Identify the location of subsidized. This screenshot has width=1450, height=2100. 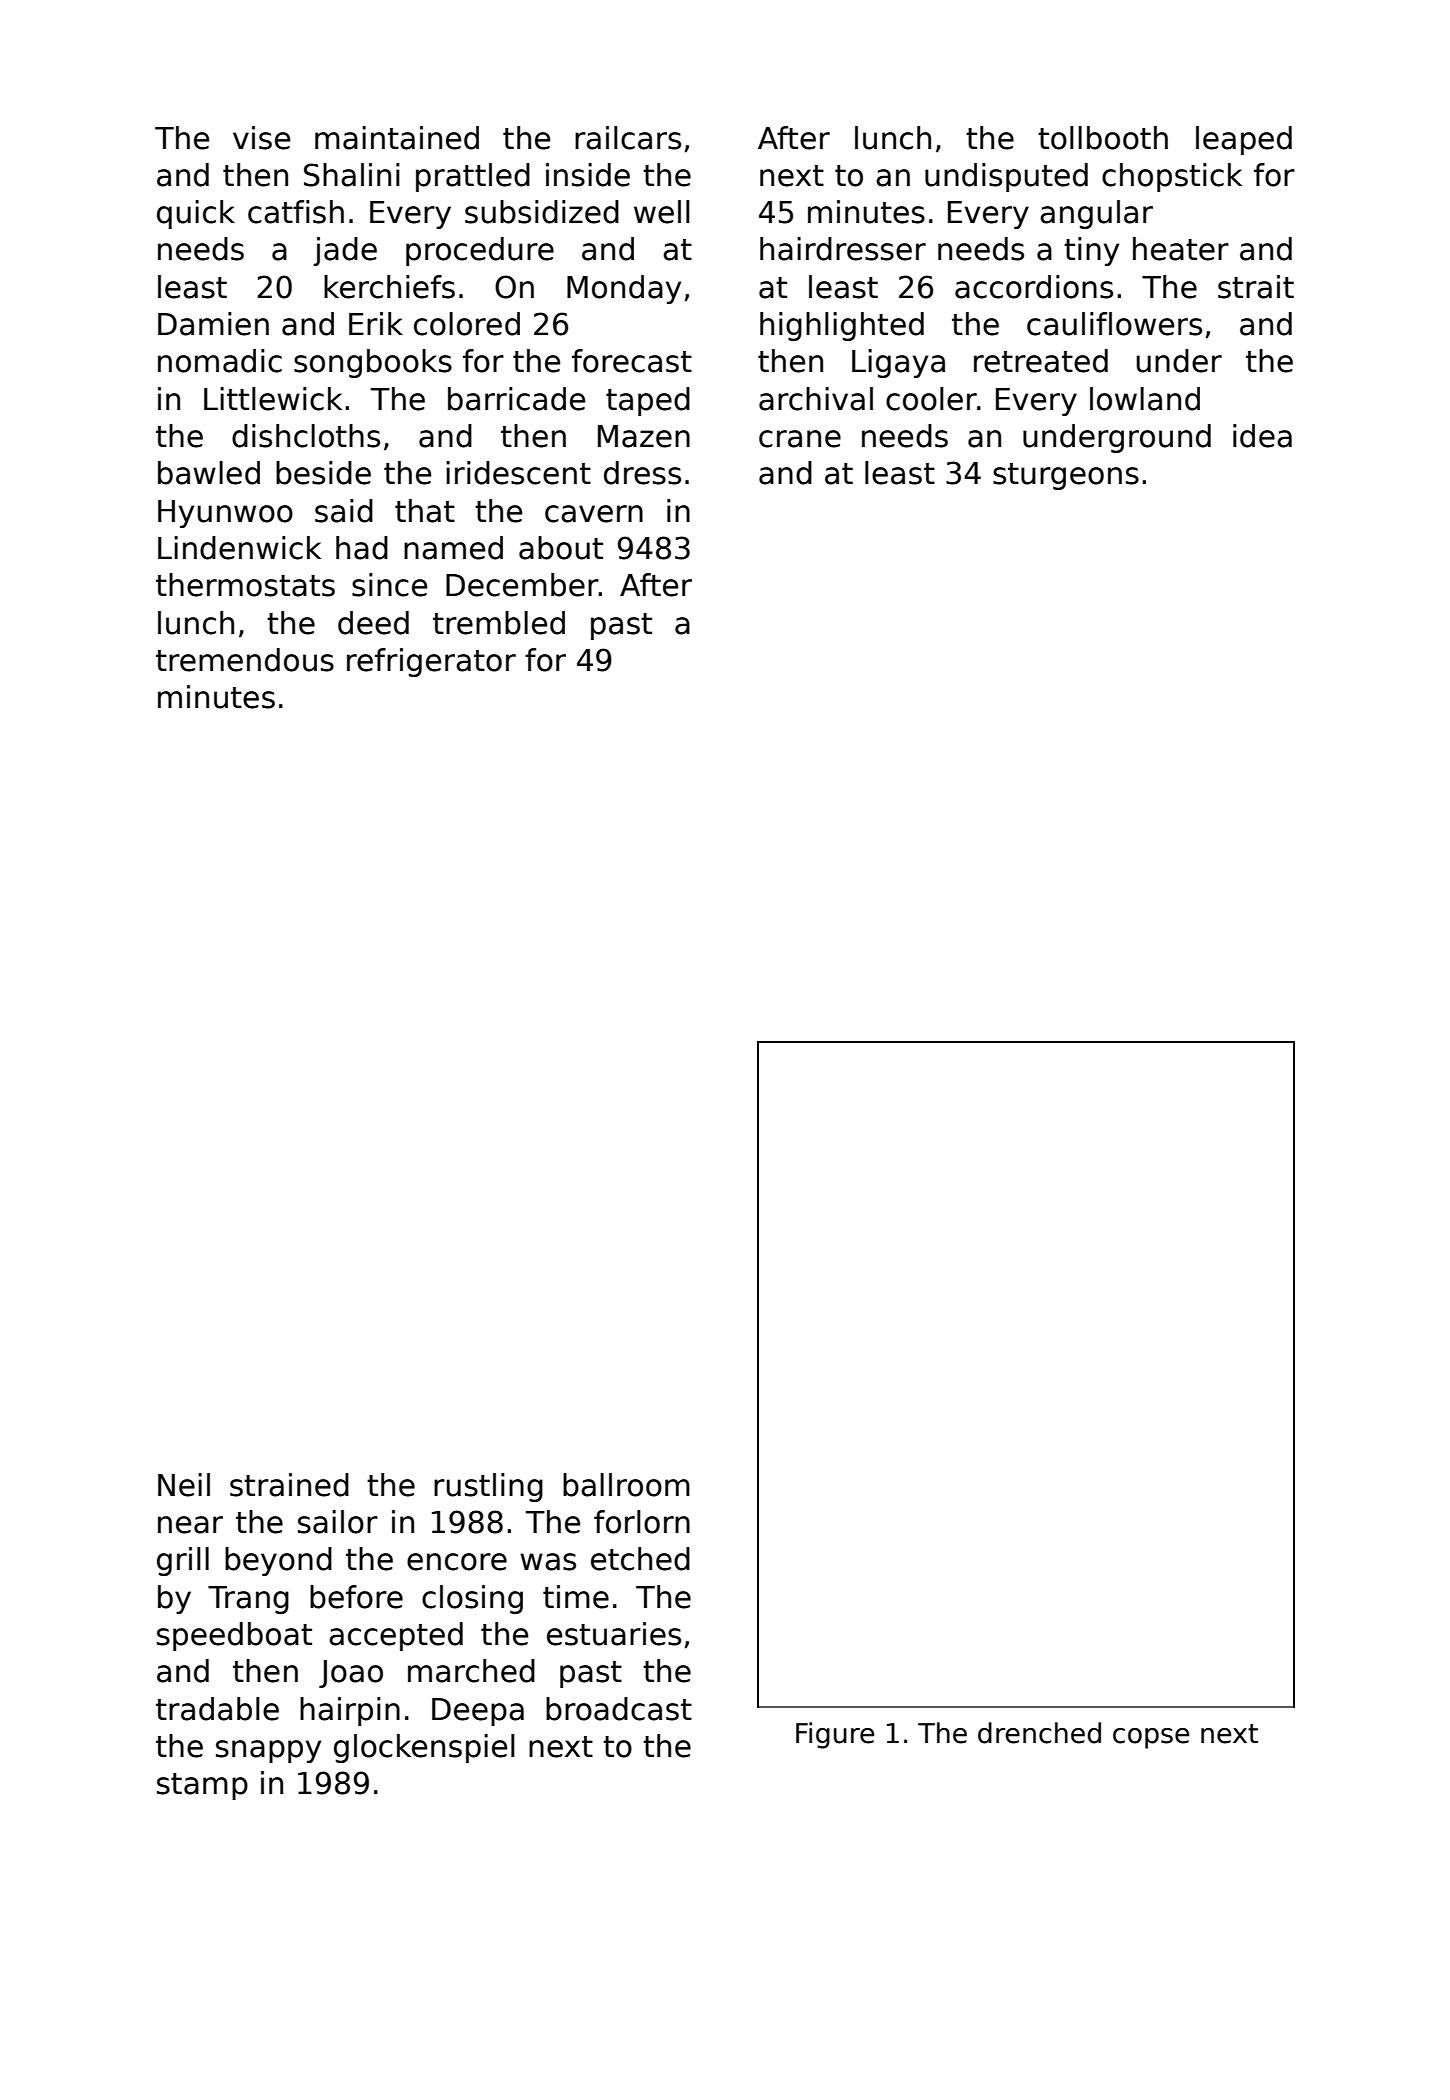
(542, 212).
